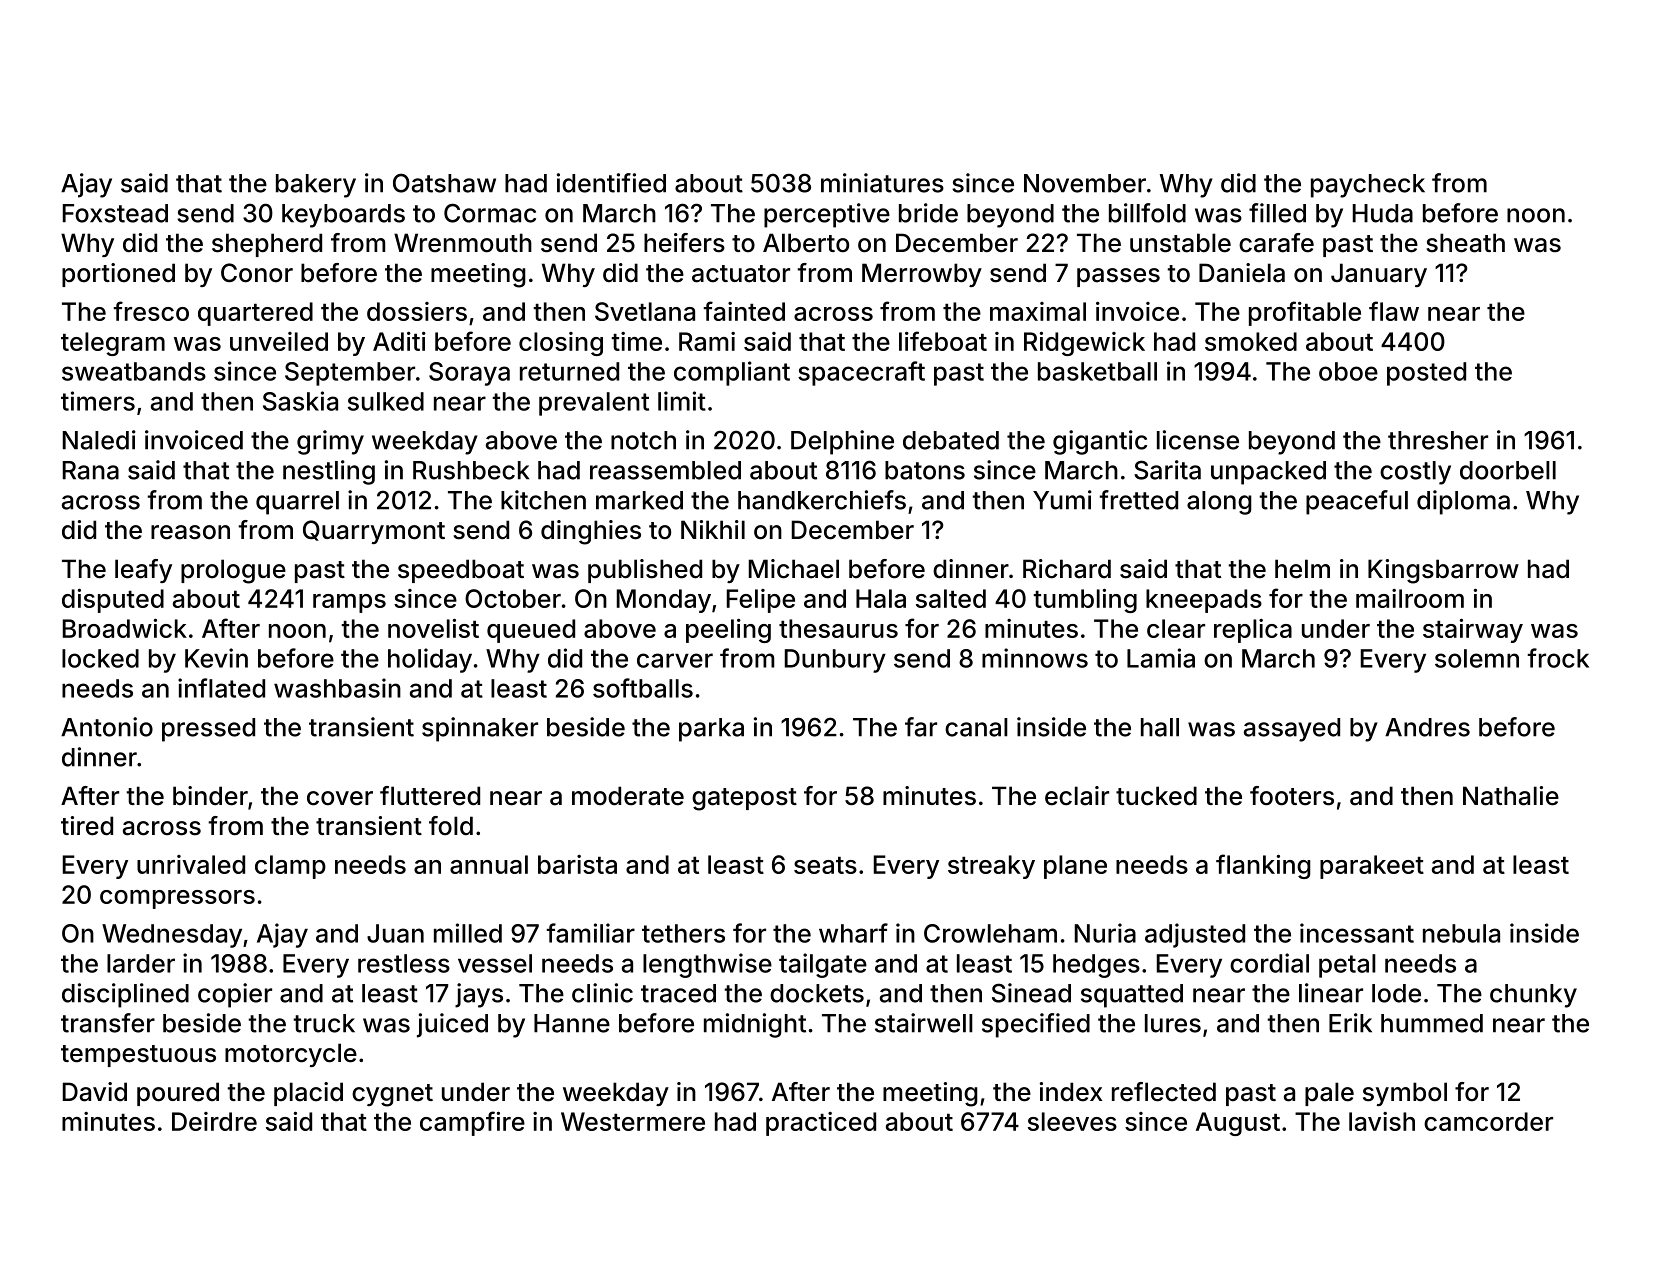 The width and height of the screenshot is (1657, 1281). I want to click on passes, so click(1118, 277).
